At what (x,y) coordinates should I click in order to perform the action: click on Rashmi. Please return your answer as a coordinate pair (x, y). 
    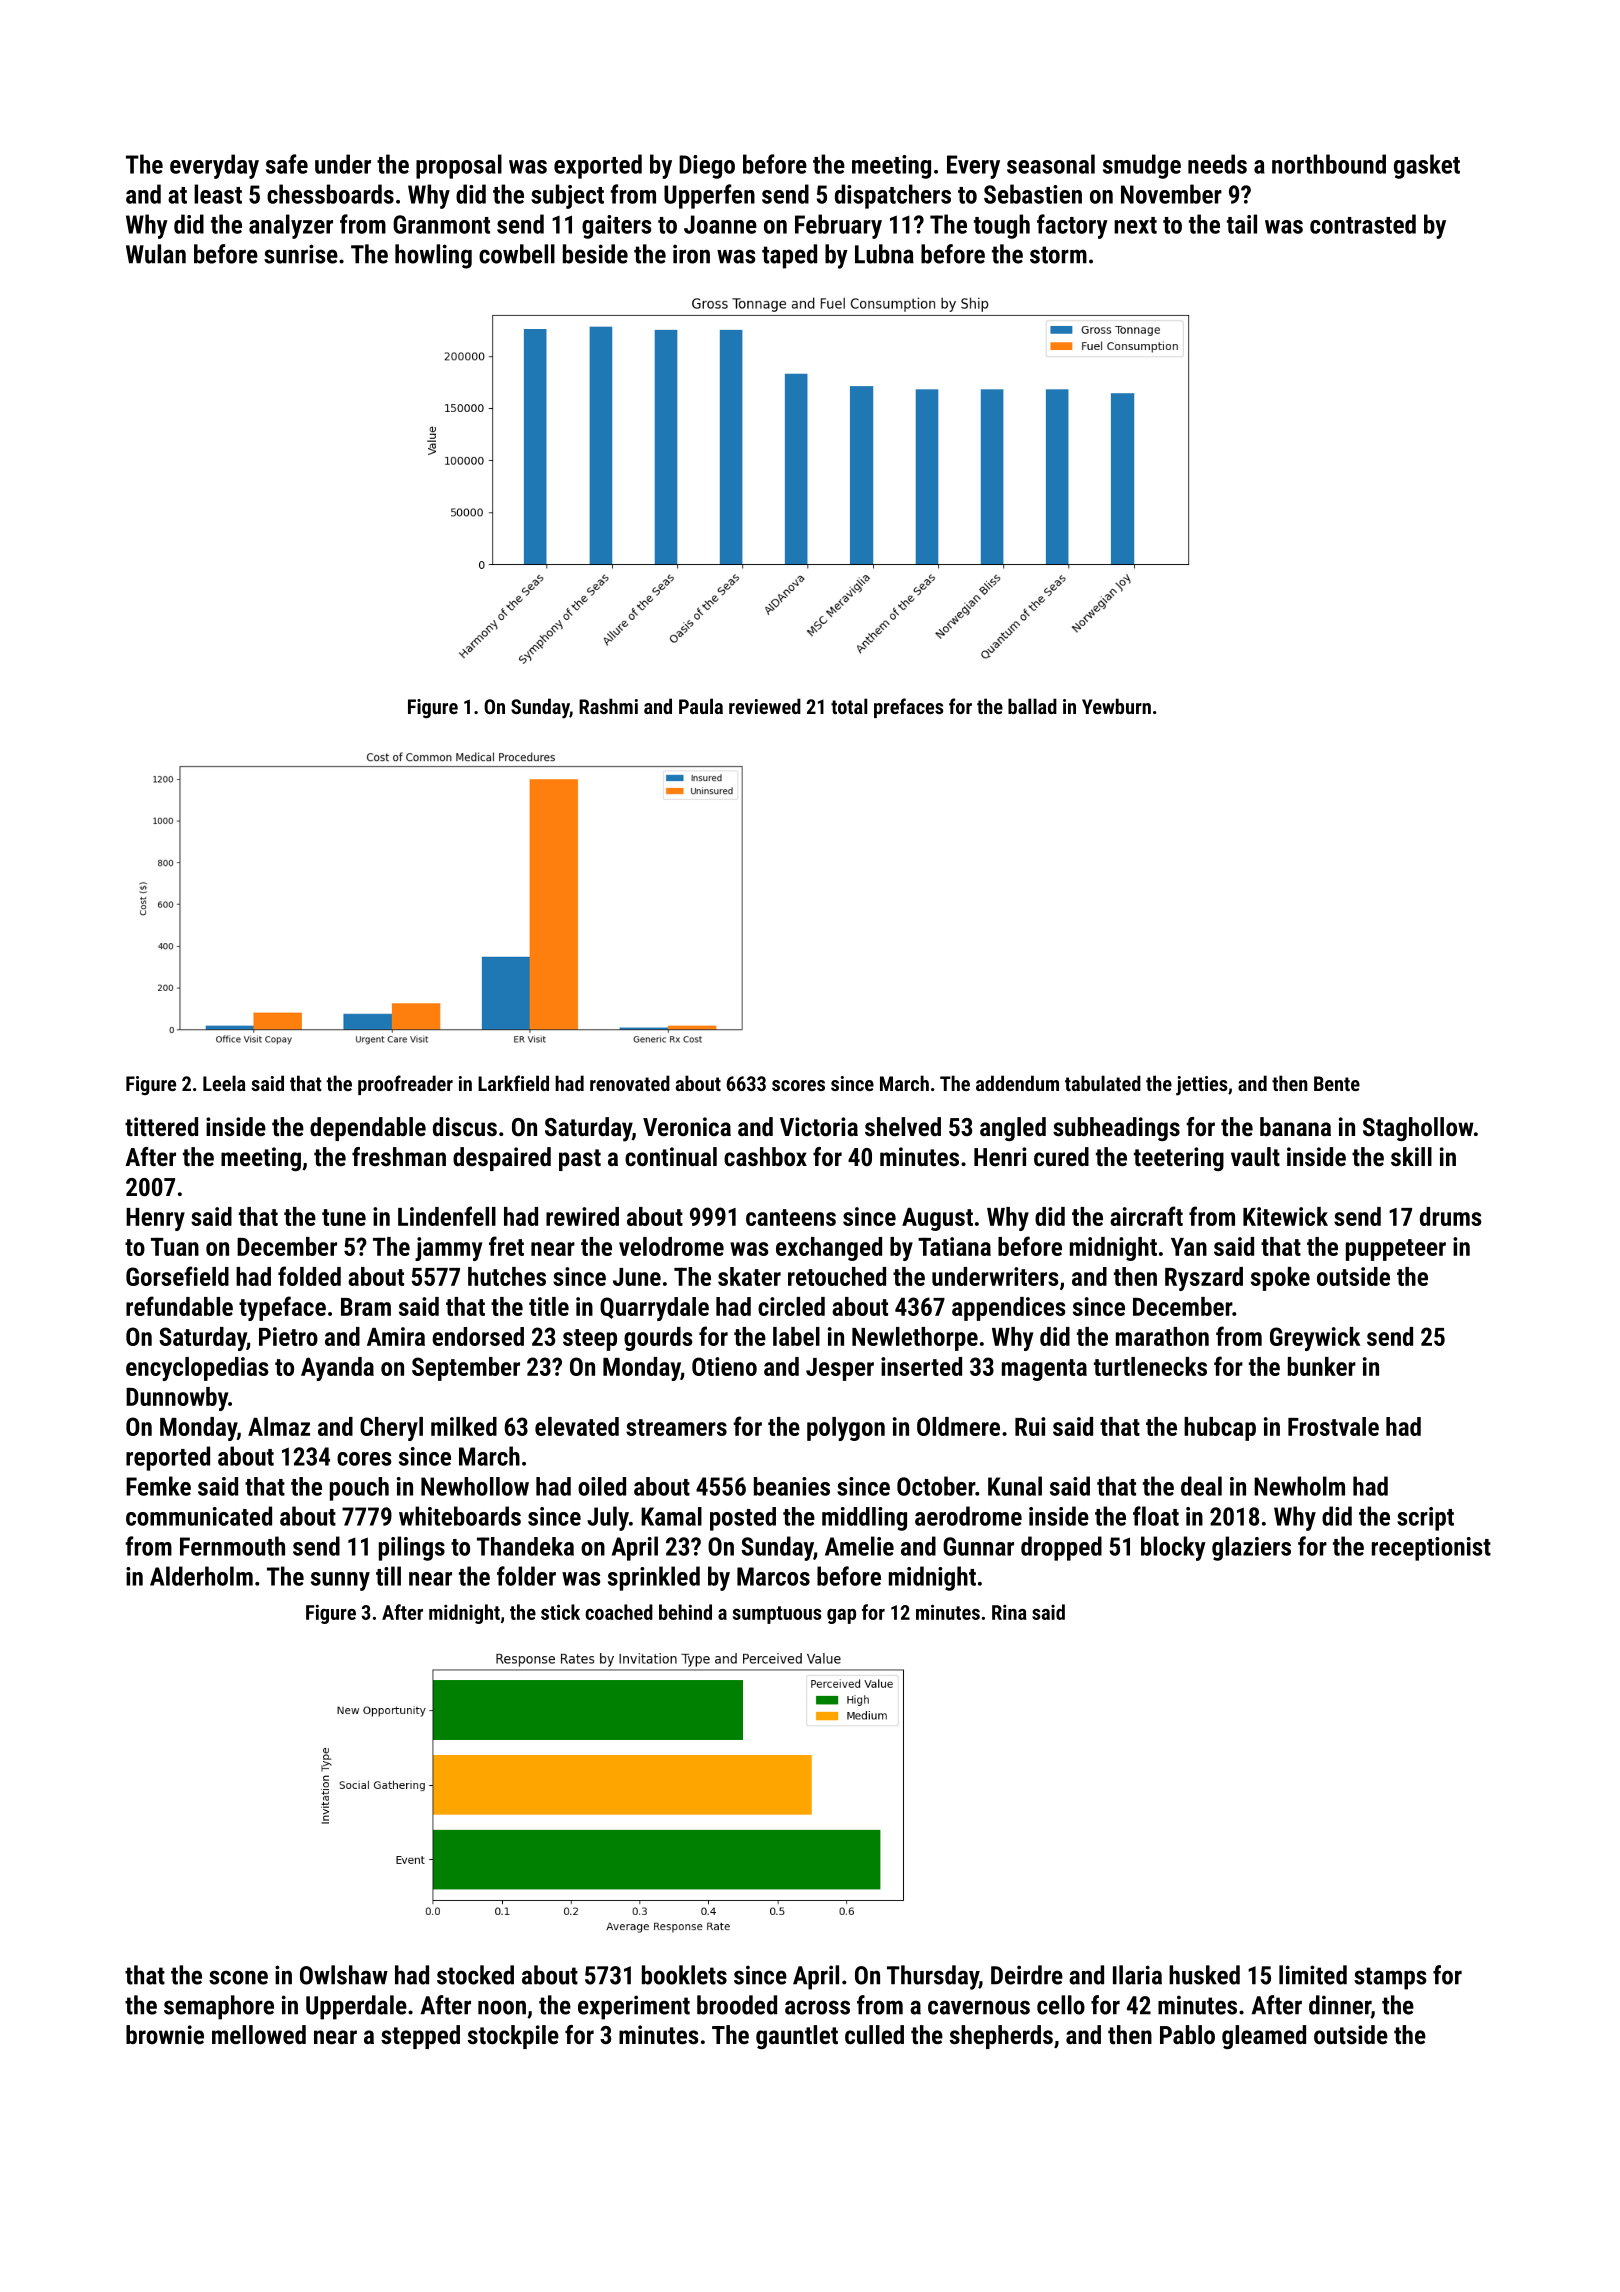
    Looking at the image, I should click on (608, 706).
